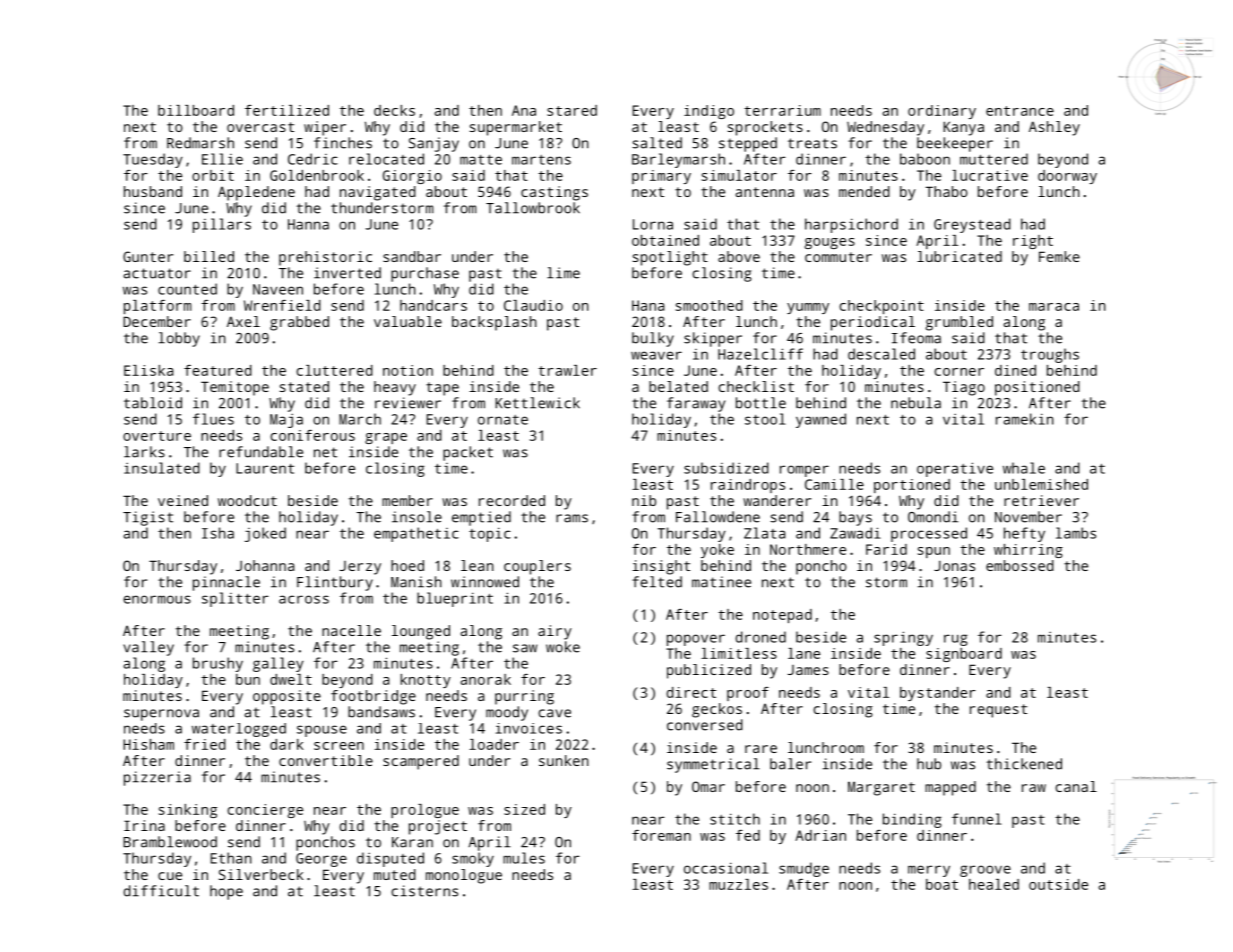  What do you see at coordinates (572, 110) in the page?
I see `stared` at bounding box center [572, 110].
